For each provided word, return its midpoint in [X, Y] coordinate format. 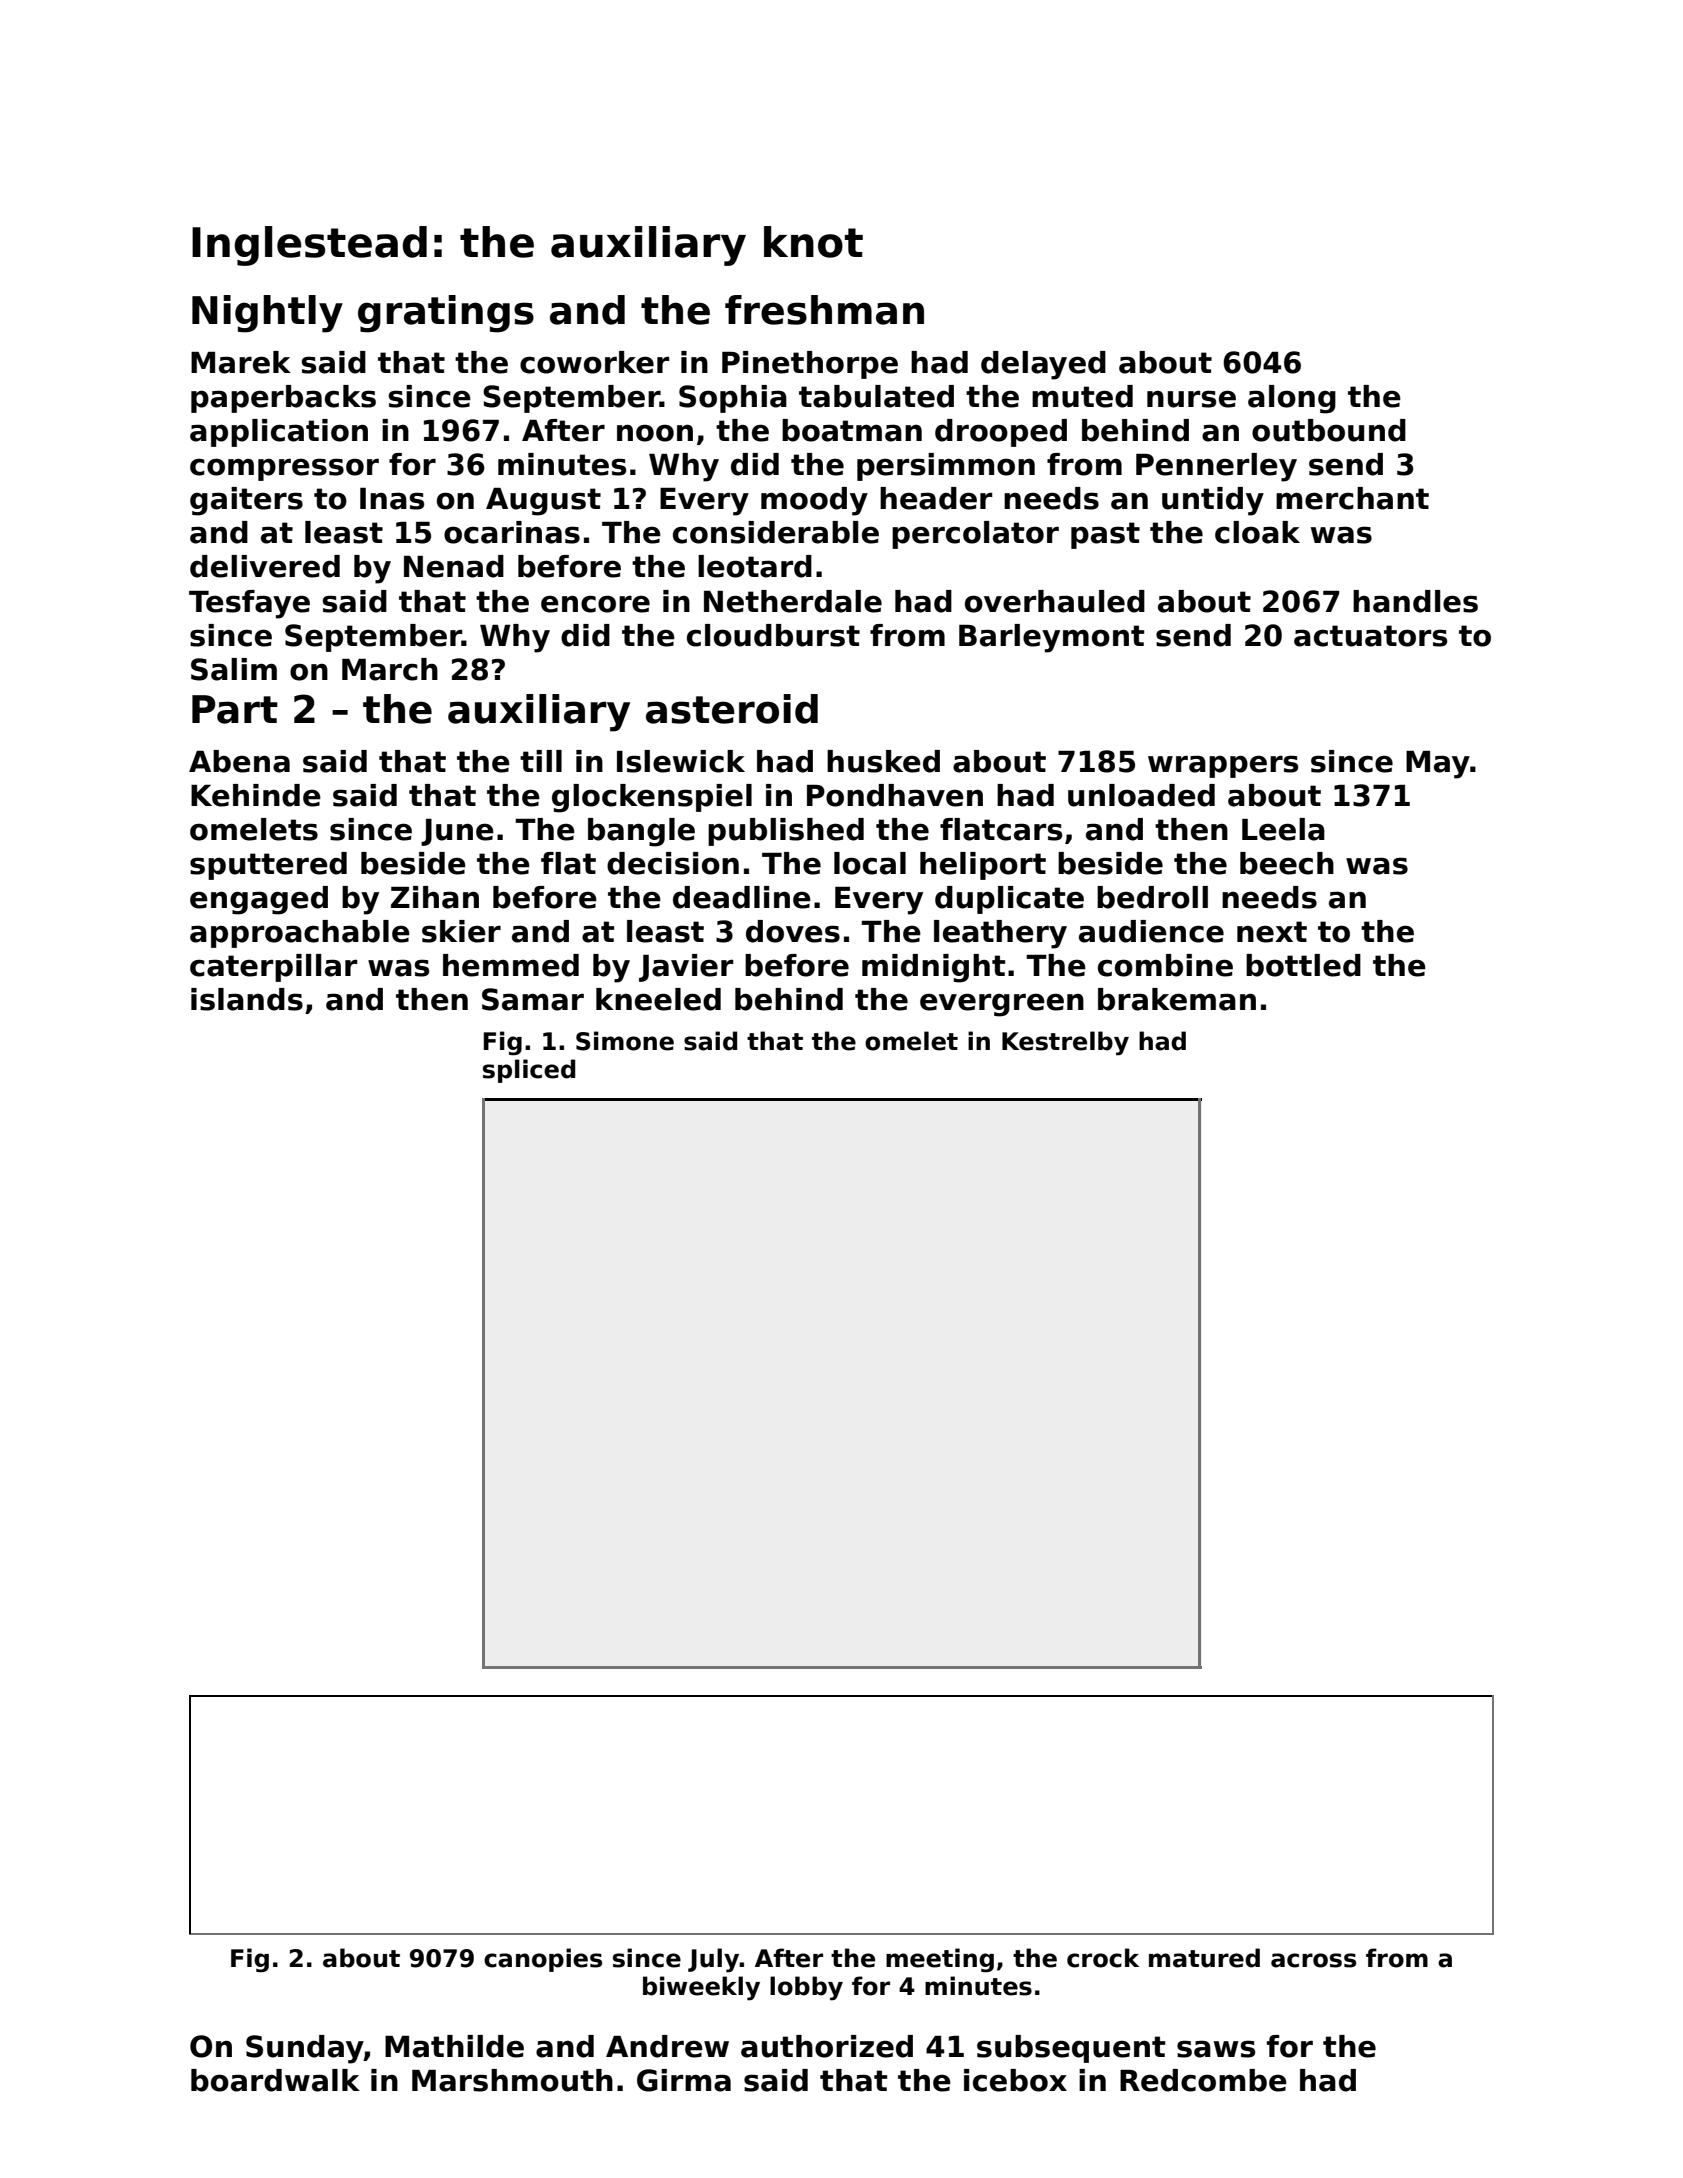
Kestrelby [1065, 1043]
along [1292, 399]
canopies [543, 1960]
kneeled [658, 999]
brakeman [1177, 999]
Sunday [305, 2049]
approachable [300, 934]
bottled [1303, 965]
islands [247, 999]
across [1313, 1960]
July [714, 1960]
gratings [446, 314]
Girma [684, 2080]
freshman [824, 310]
